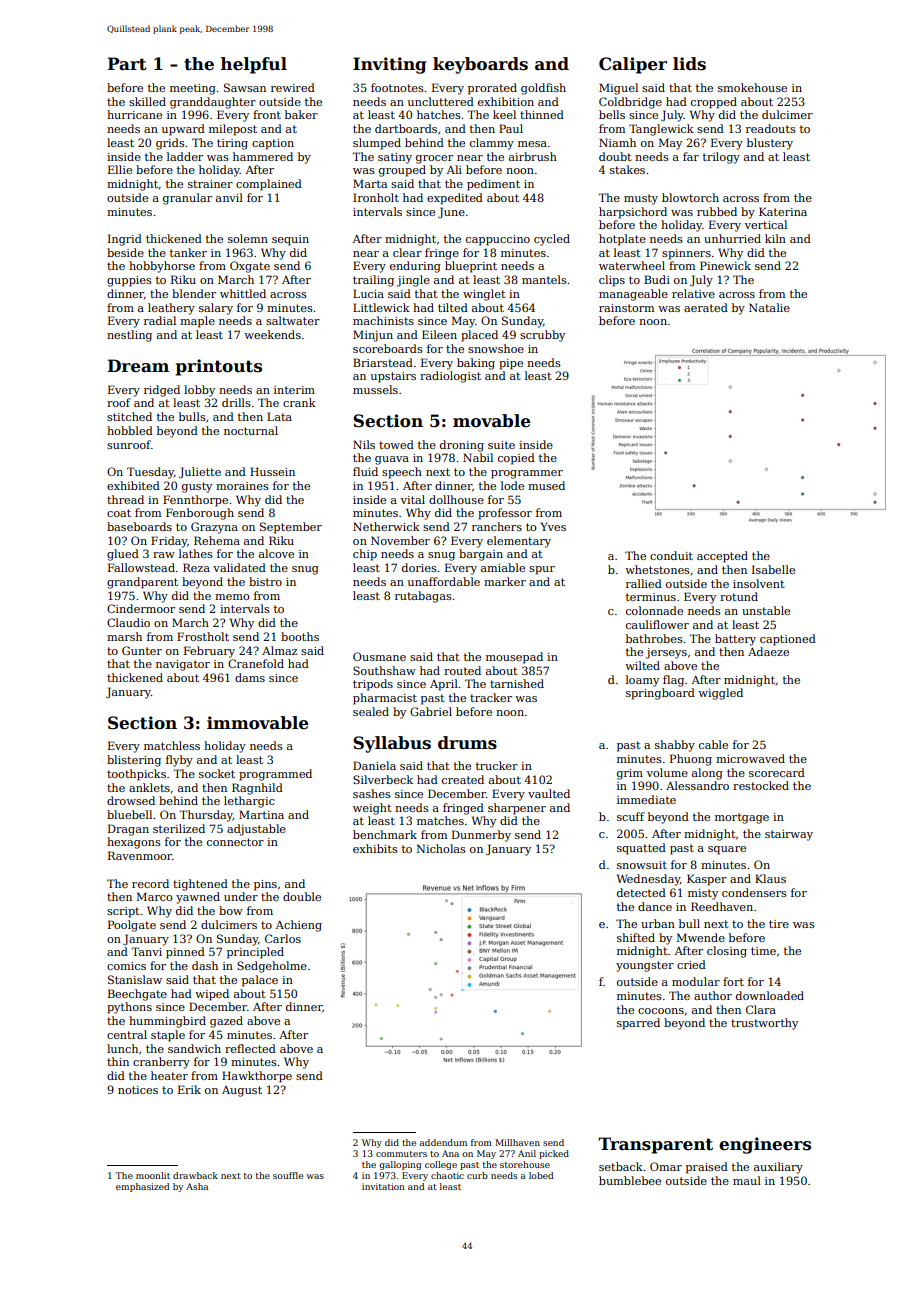  I want to click on Katerina, so click(783, 211).
